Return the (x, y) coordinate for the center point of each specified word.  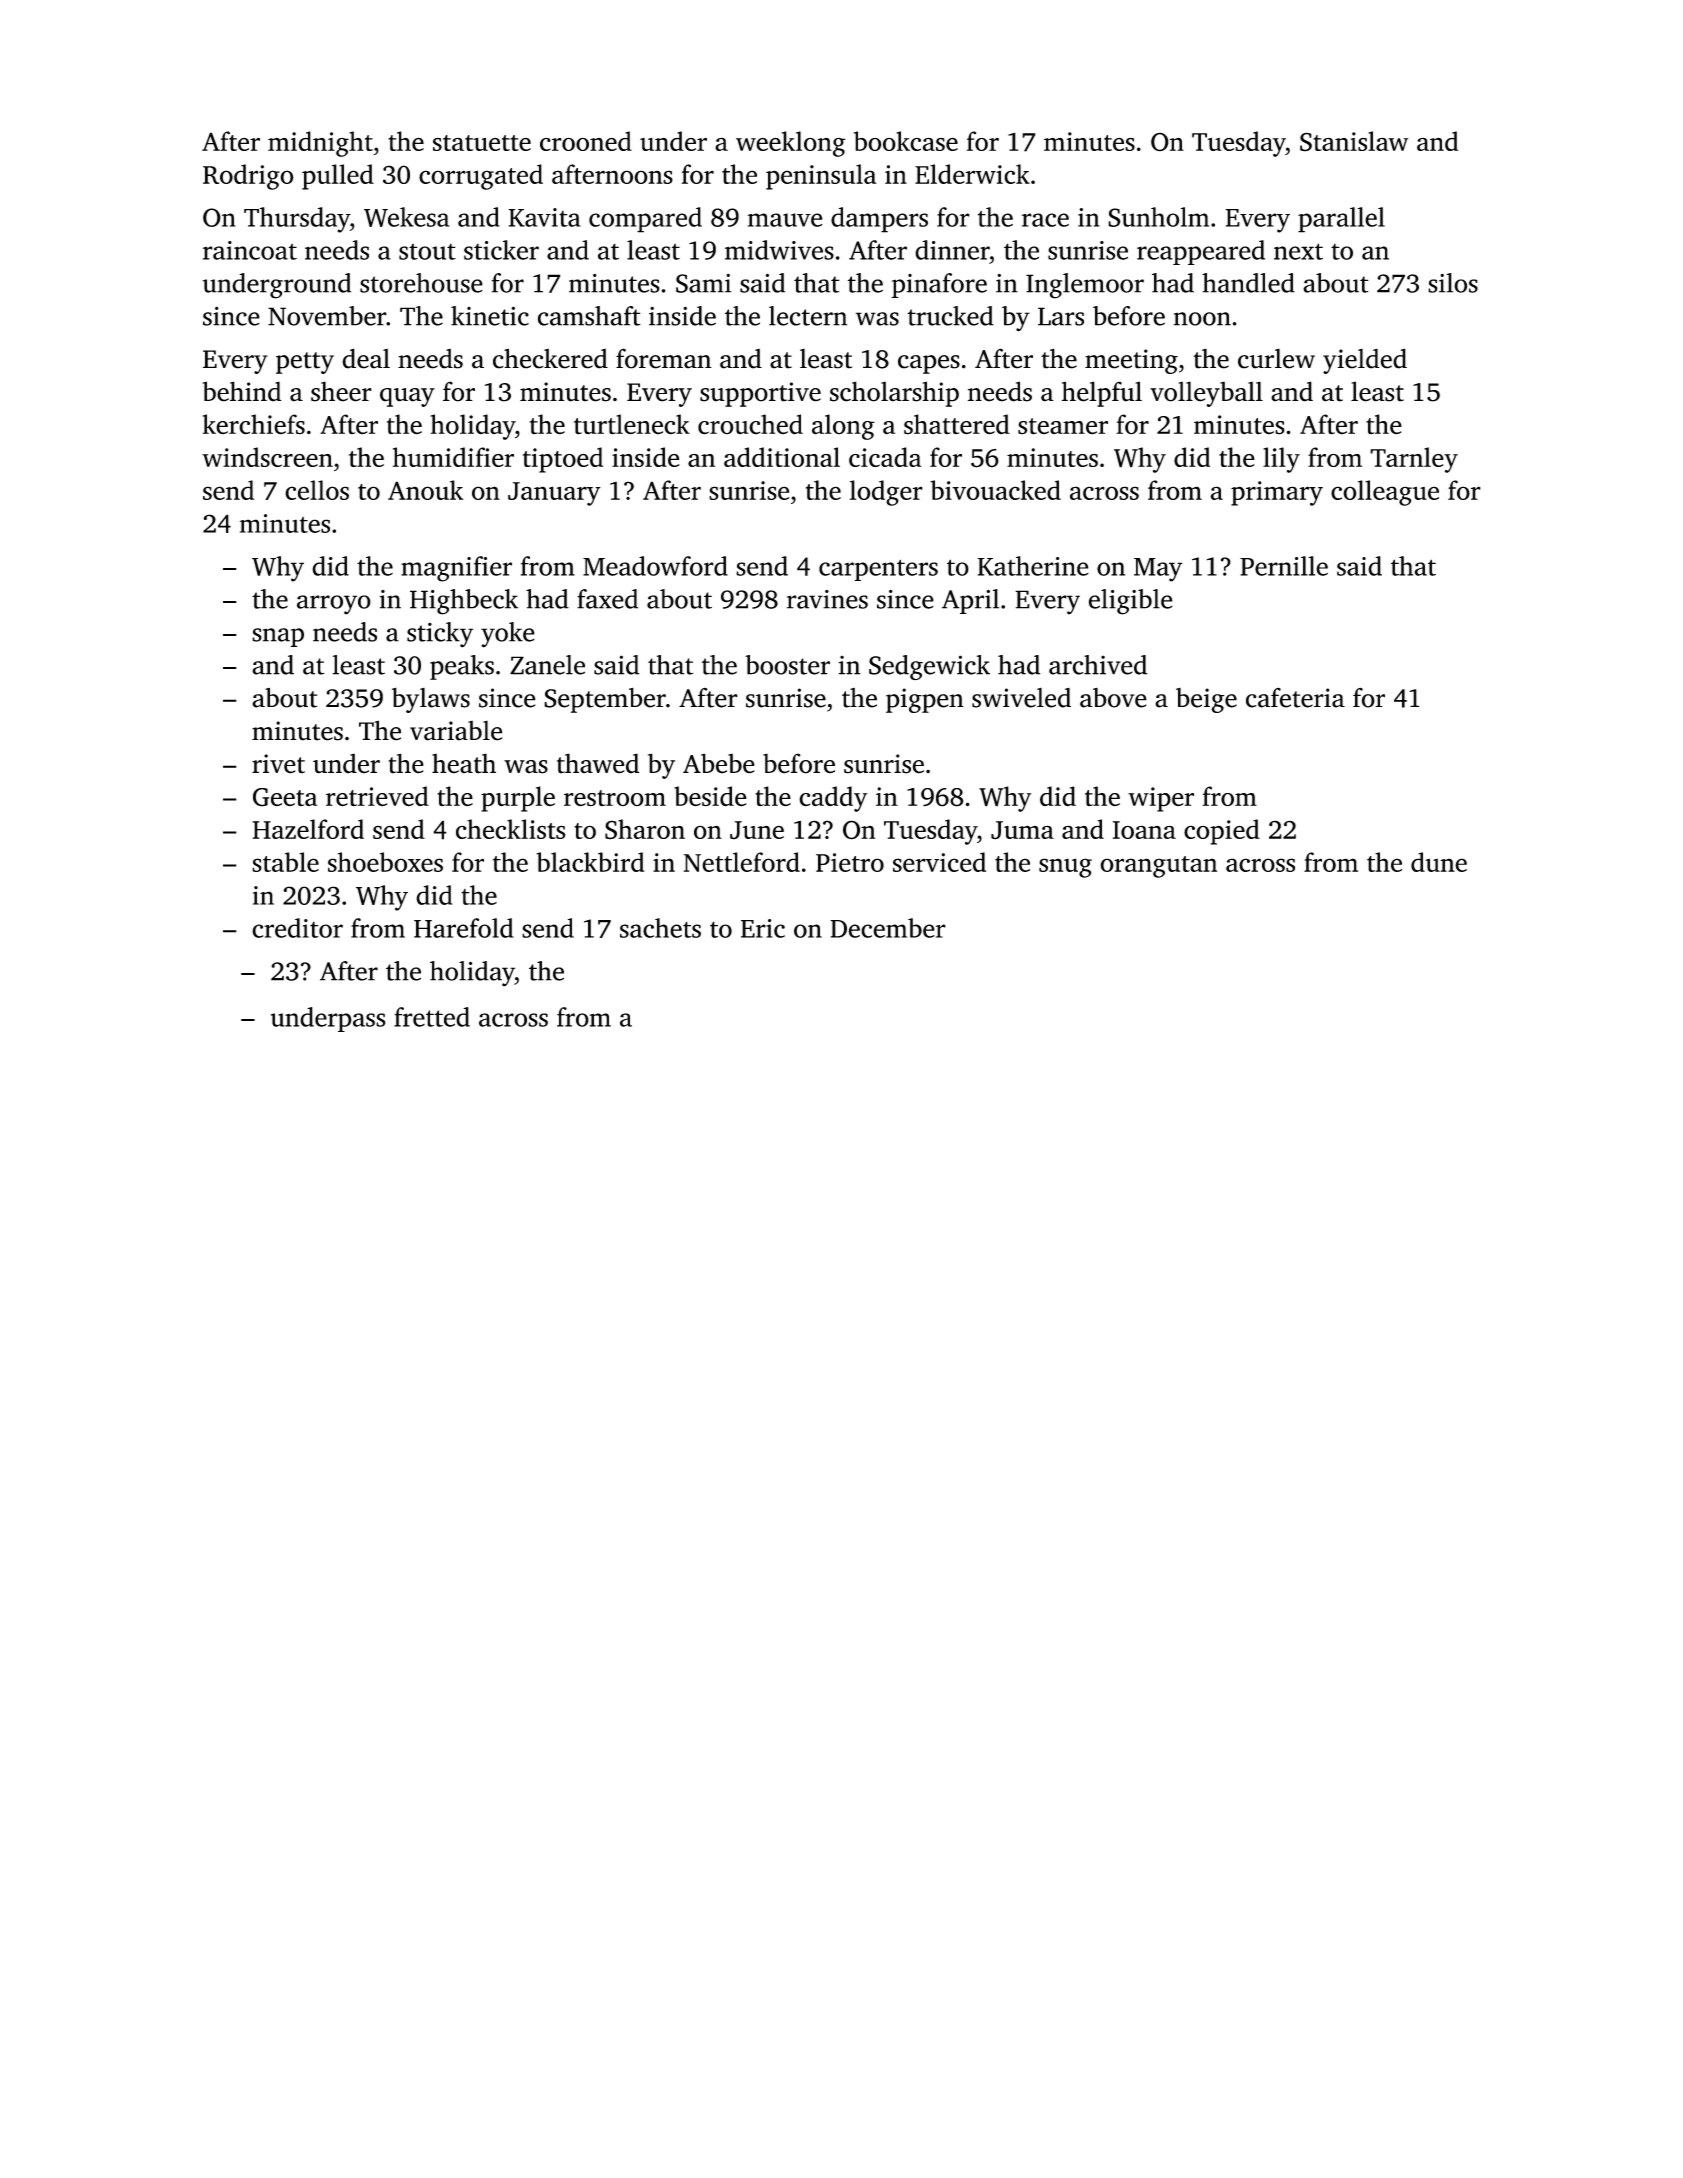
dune (1439, 862)
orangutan (1158, 867)
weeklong (791, 144)
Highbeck (464, 602)
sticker (501, 250)
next (1298, 251)
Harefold (464, 928)
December (888, 928)
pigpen (925, 700)
